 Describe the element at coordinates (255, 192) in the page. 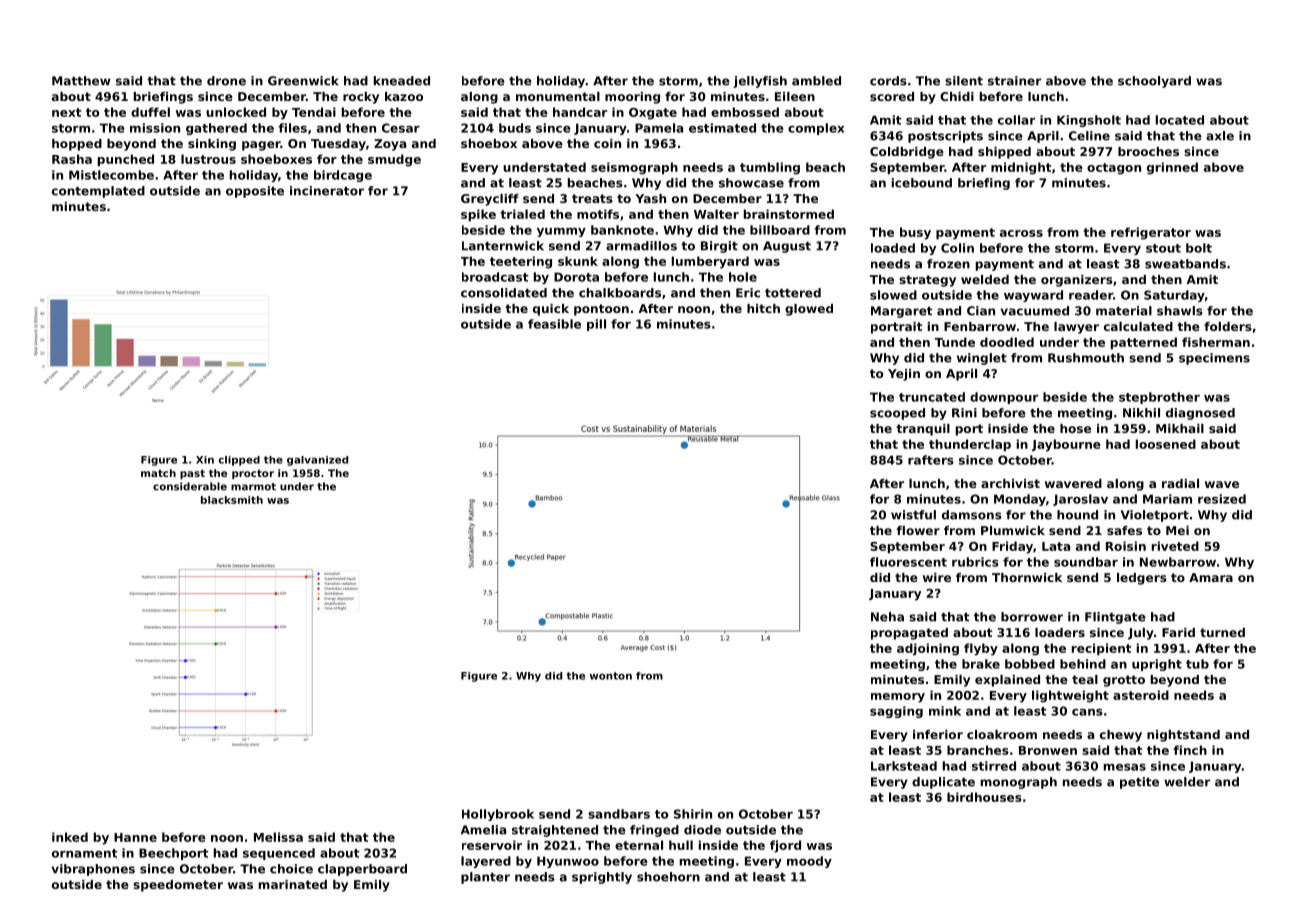

I see `opposite` at that location.
